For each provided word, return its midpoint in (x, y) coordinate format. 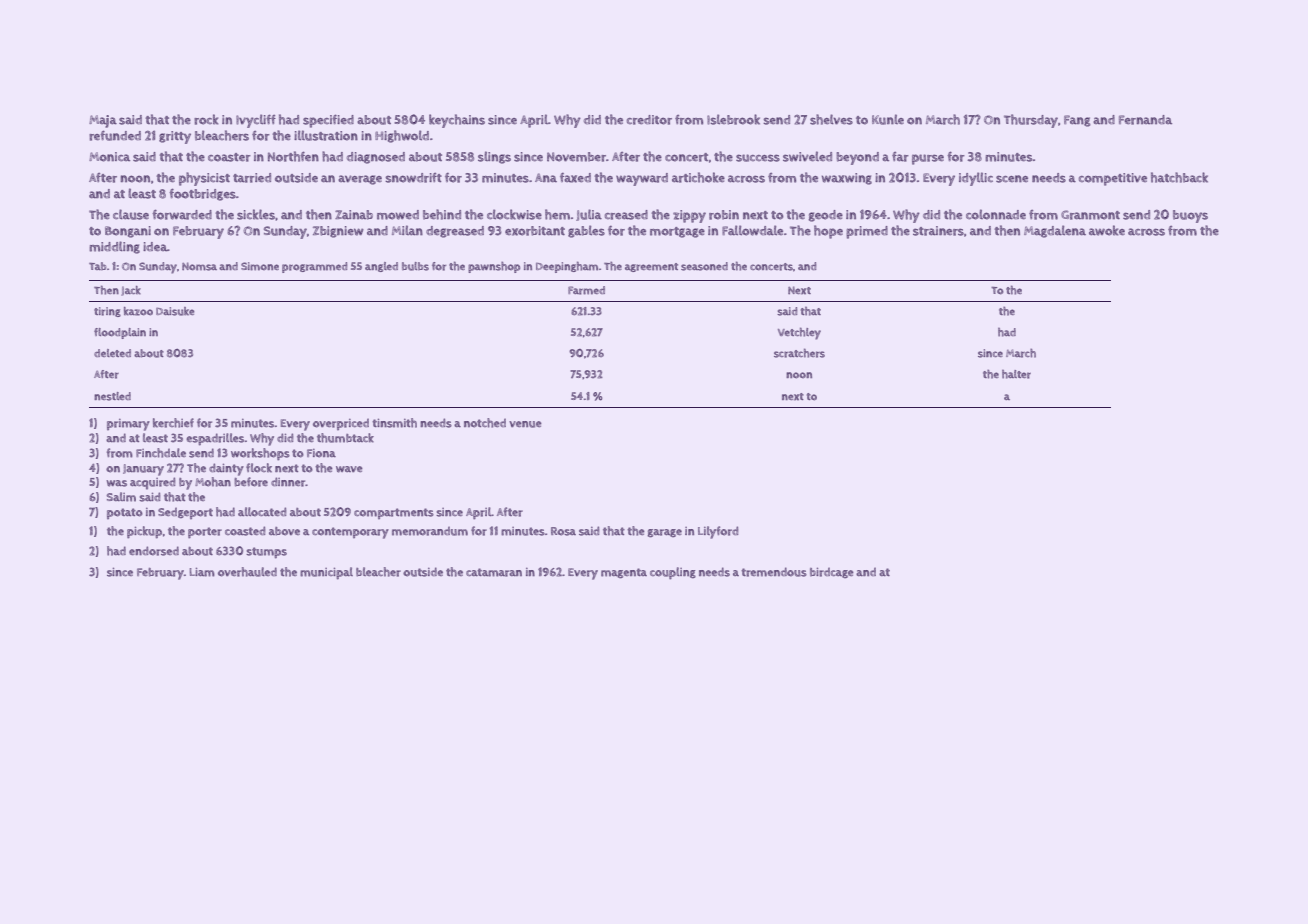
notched (485, 423)
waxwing (847, 179)
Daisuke (175, 311)
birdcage (832, 573)
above (284, 531)
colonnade (996, 214)
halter (1016, 374)
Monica (109, 157)
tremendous (774, 572)
